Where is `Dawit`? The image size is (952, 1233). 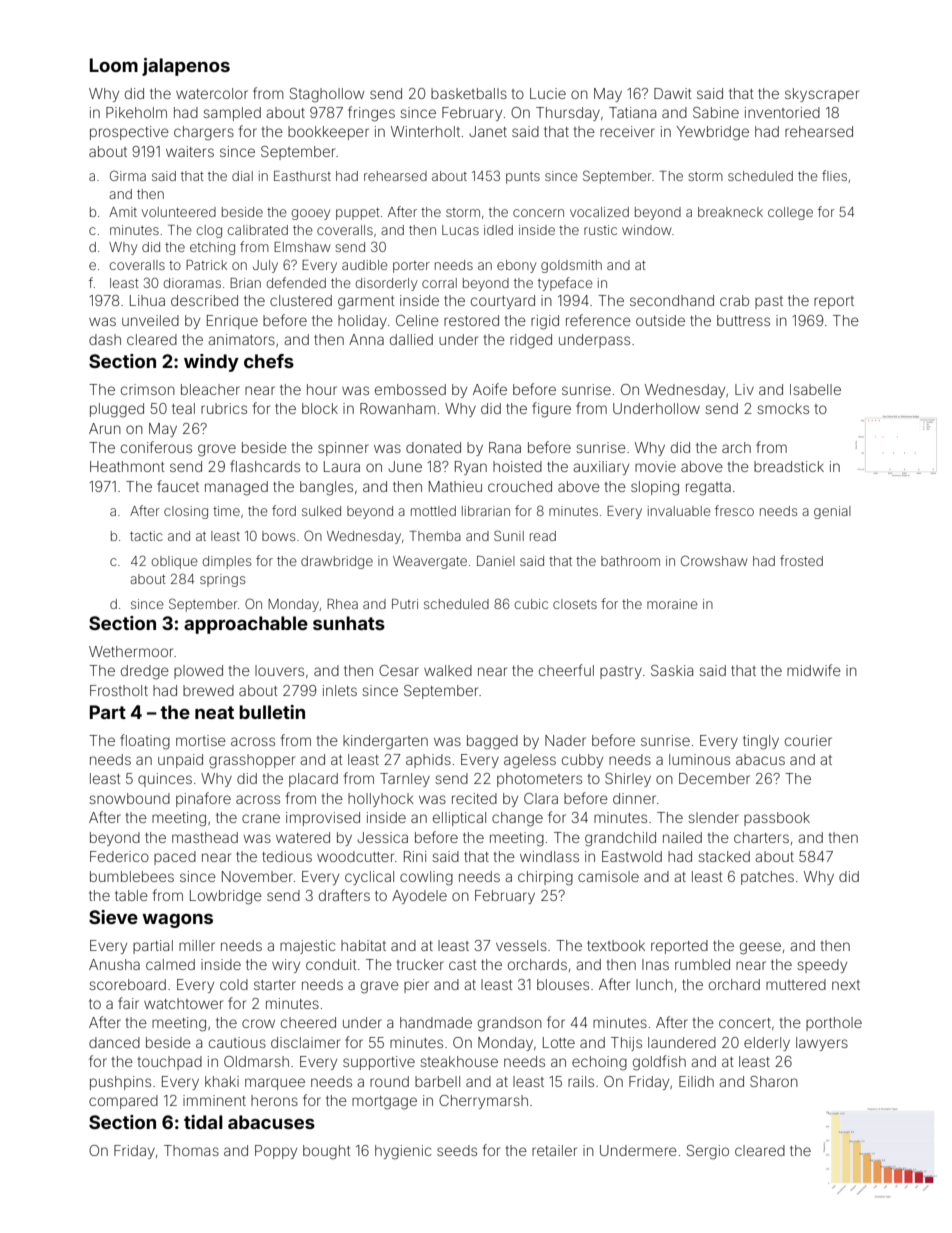
Dawit is located at coordinates (673, 93).
